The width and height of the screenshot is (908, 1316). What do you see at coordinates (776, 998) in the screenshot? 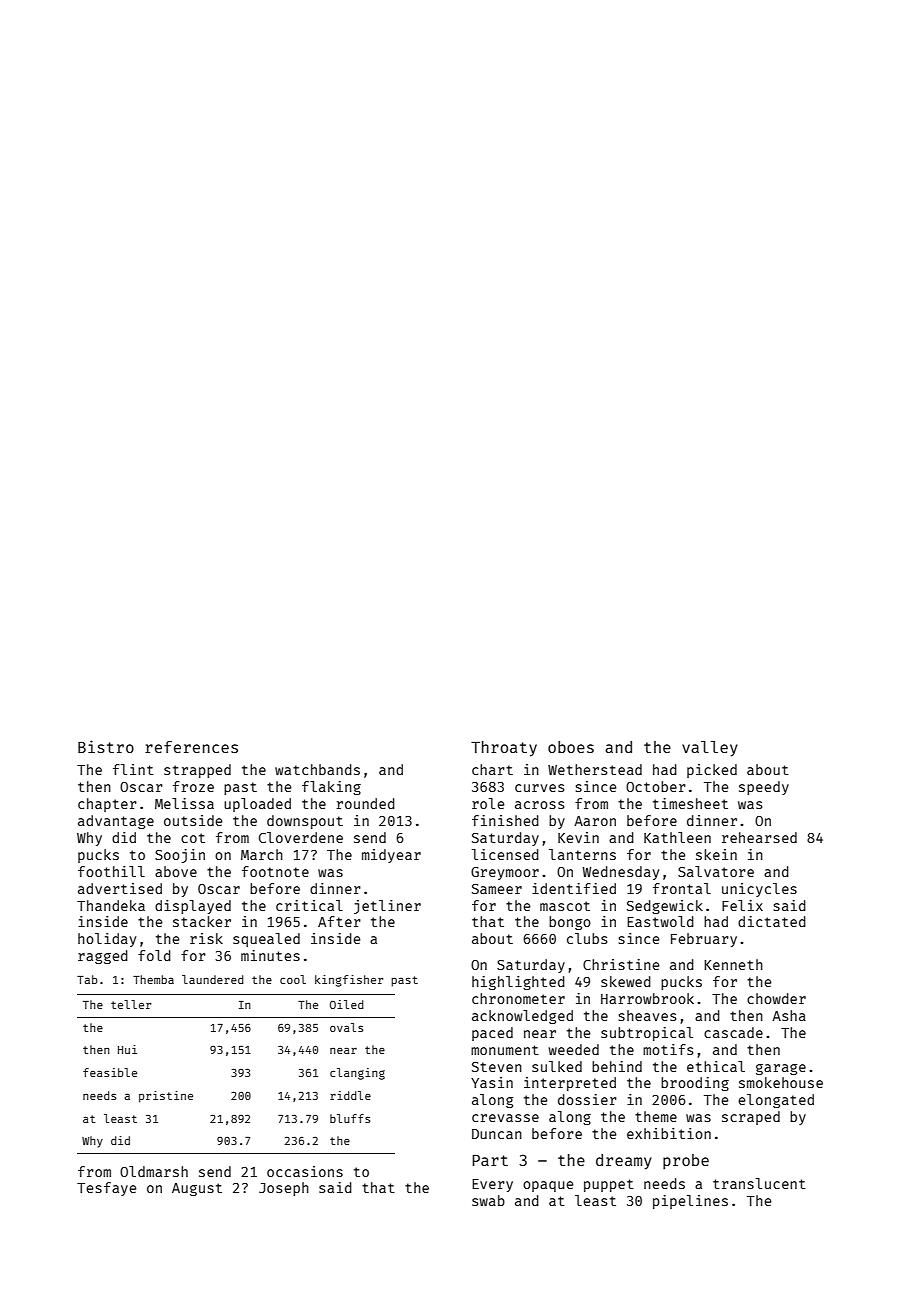
I see `chowder` at bounding box center [776, 998].
